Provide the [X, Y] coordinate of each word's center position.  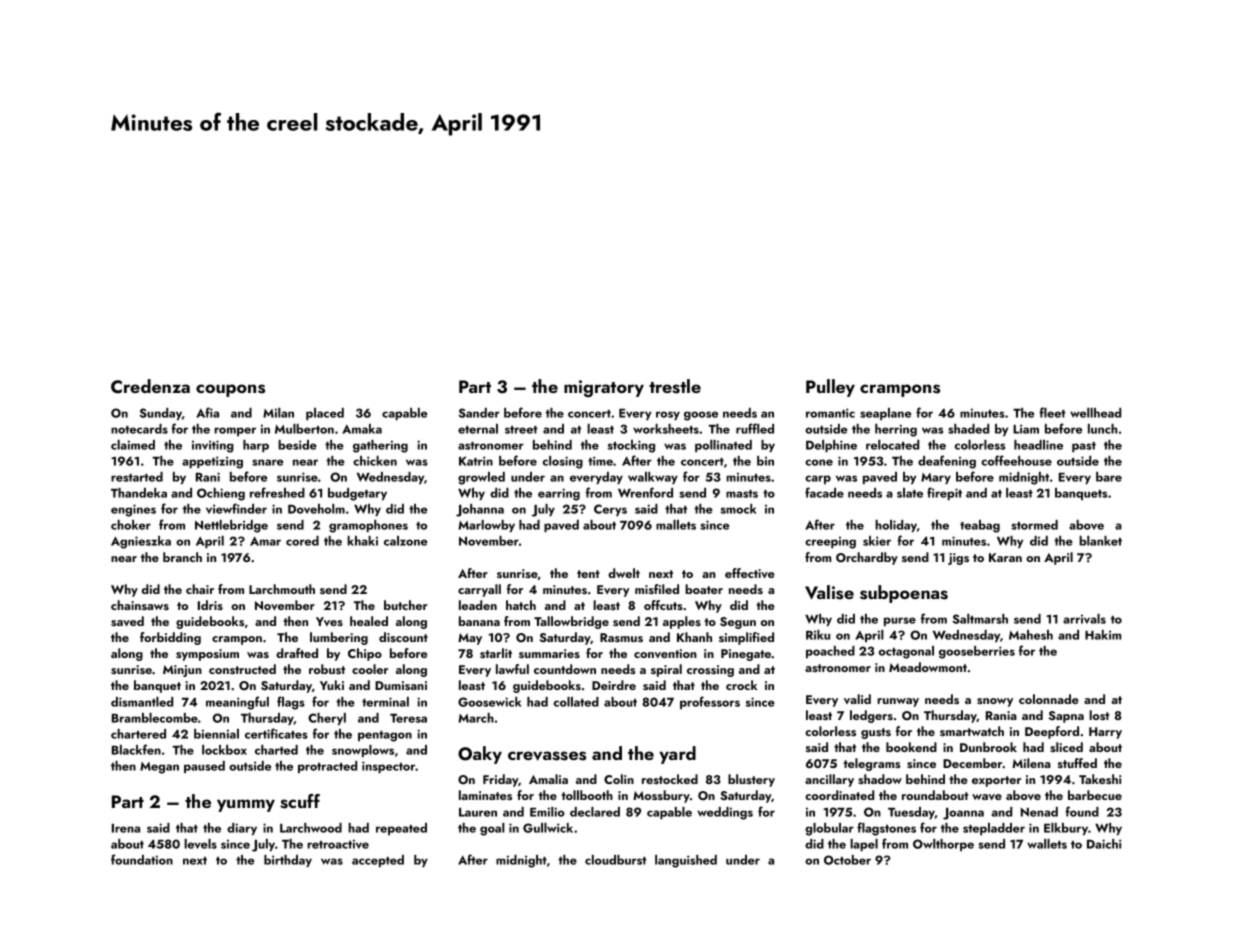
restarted [137, 477]
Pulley [830, 388]
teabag [980, 526]
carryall [479, 590]
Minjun [182, 671]
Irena [126, 828]
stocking [631, 446]
